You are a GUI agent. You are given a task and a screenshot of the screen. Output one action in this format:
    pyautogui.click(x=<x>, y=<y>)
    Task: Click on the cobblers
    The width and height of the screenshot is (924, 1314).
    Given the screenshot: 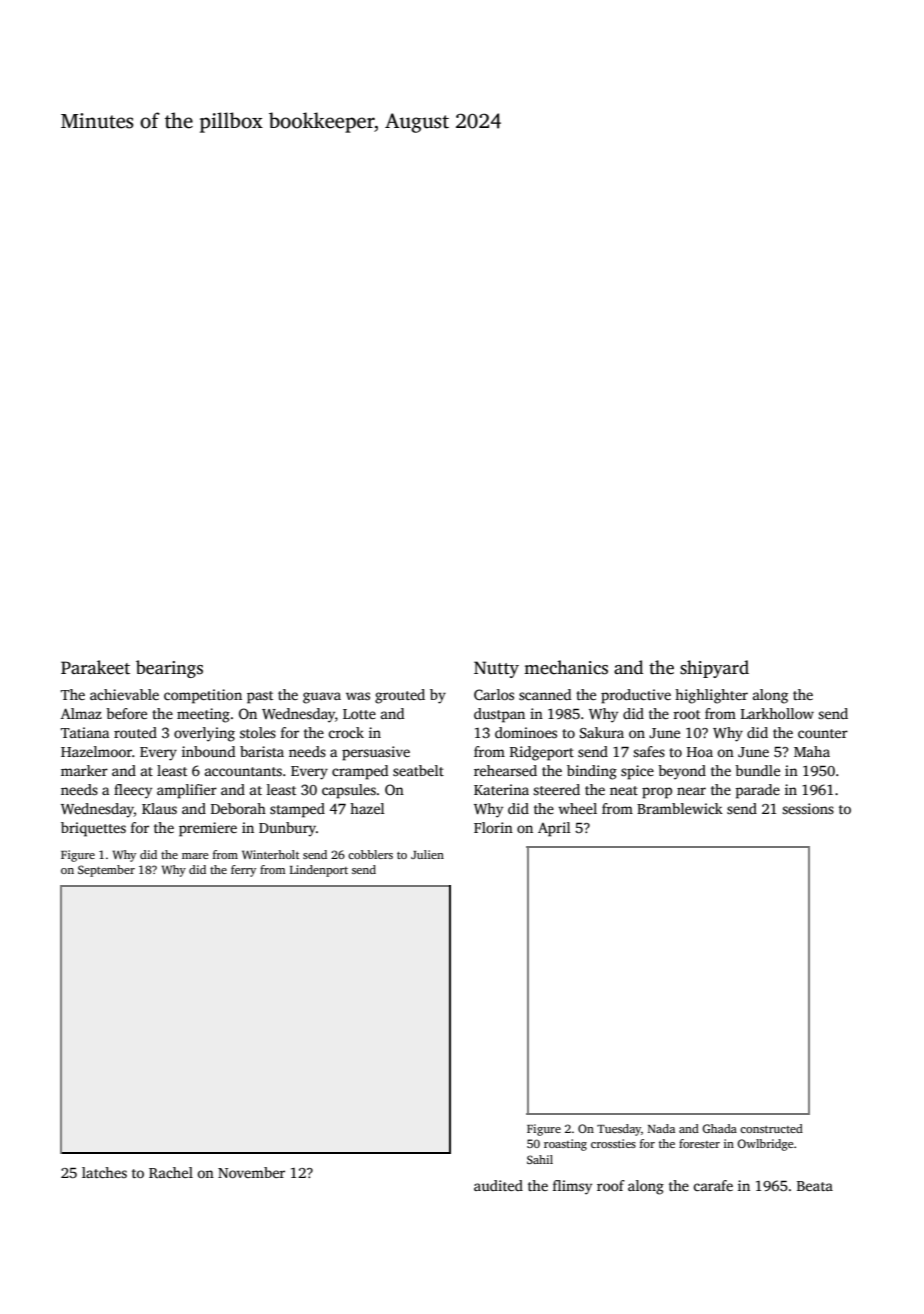 What is the action you would take?
    pyautogui.click(x=370, y=854)
